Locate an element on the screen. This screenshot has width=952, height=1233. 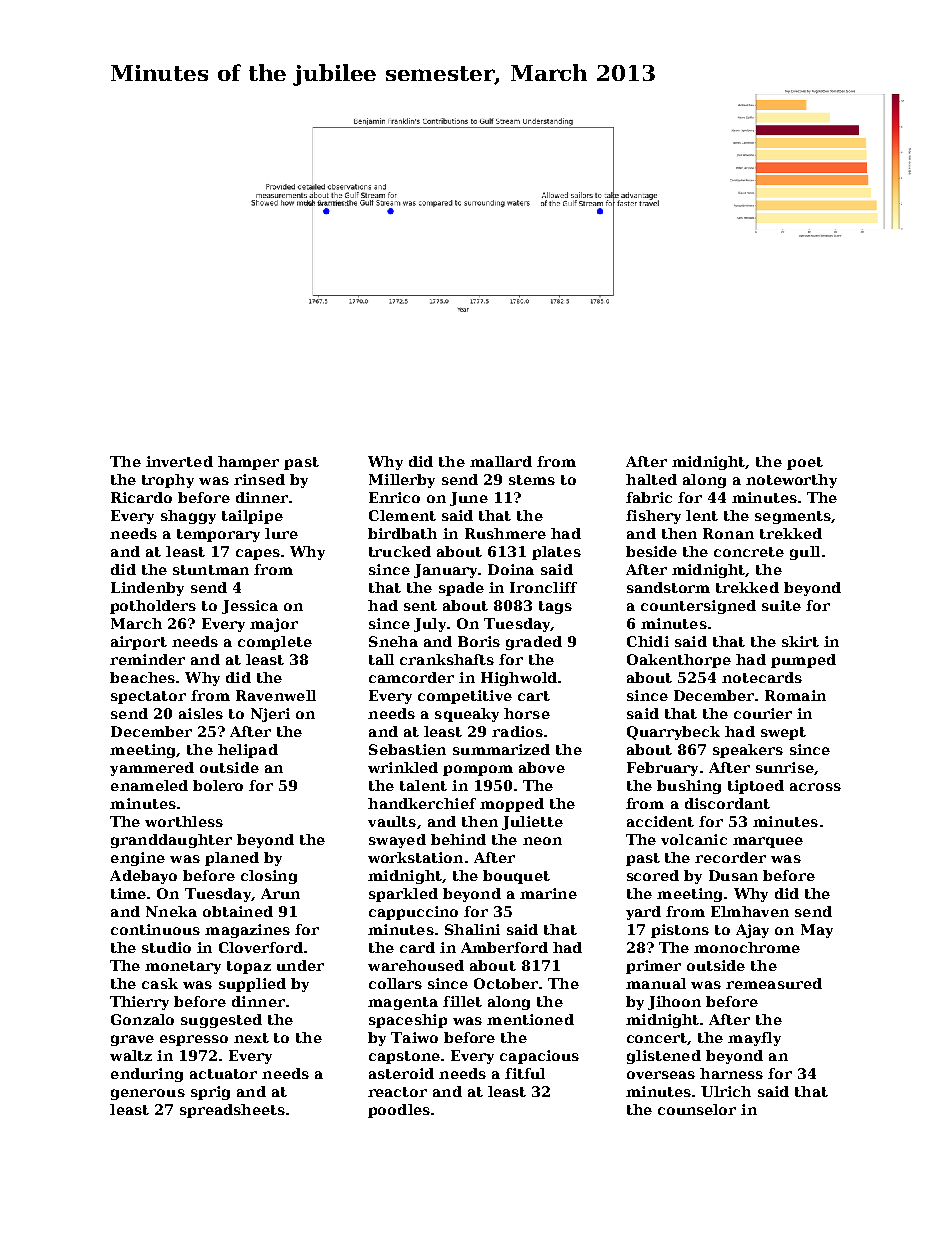
tailpipe is located at coordinates (252, 517).
